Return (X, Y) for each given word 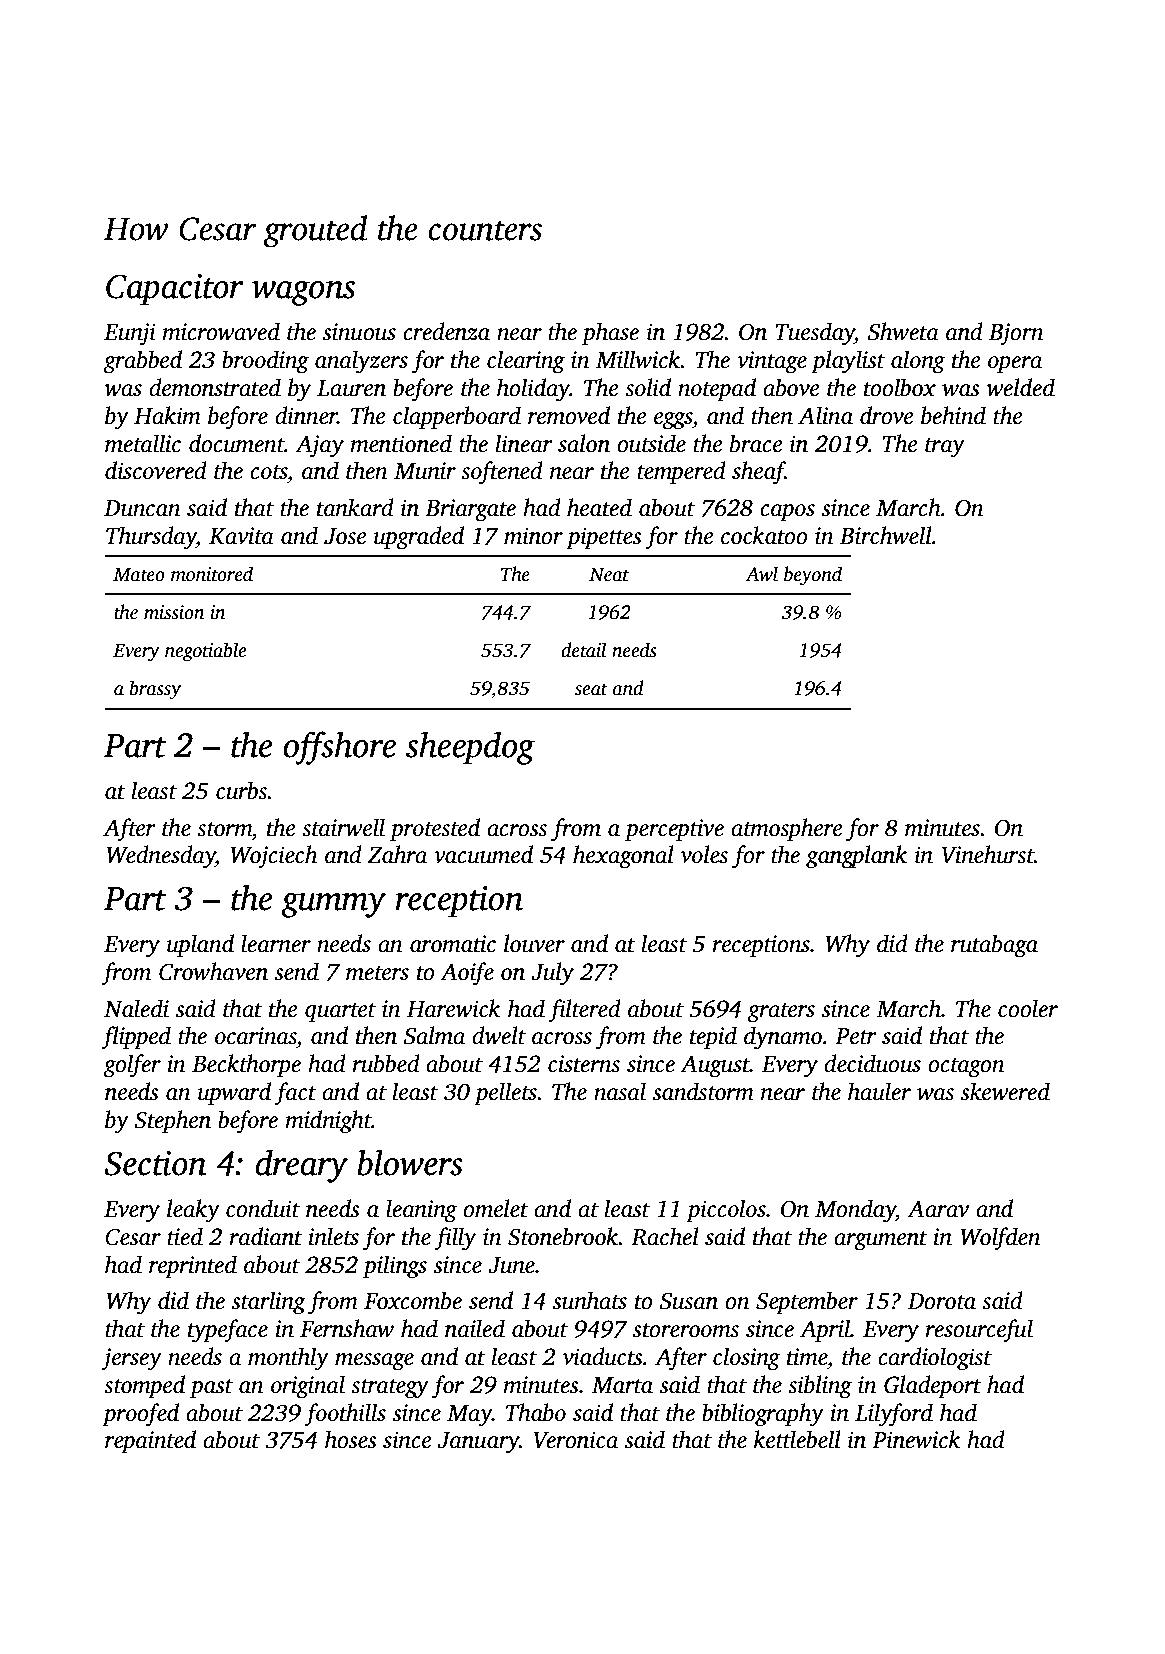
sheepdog (470, 748)
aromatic (453, 944)
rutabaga (994, 946)
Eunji (130, 334)
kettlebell (797, 1439)
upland (200, 945)
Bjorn (1016, 334)
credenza (446, 331)
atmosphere (786, 829)
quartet (340, 1012)
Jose (345, 536)
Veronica (575, 1440)
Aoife (467, 974)
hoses (351, 1439)
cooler (1028, 1008)
